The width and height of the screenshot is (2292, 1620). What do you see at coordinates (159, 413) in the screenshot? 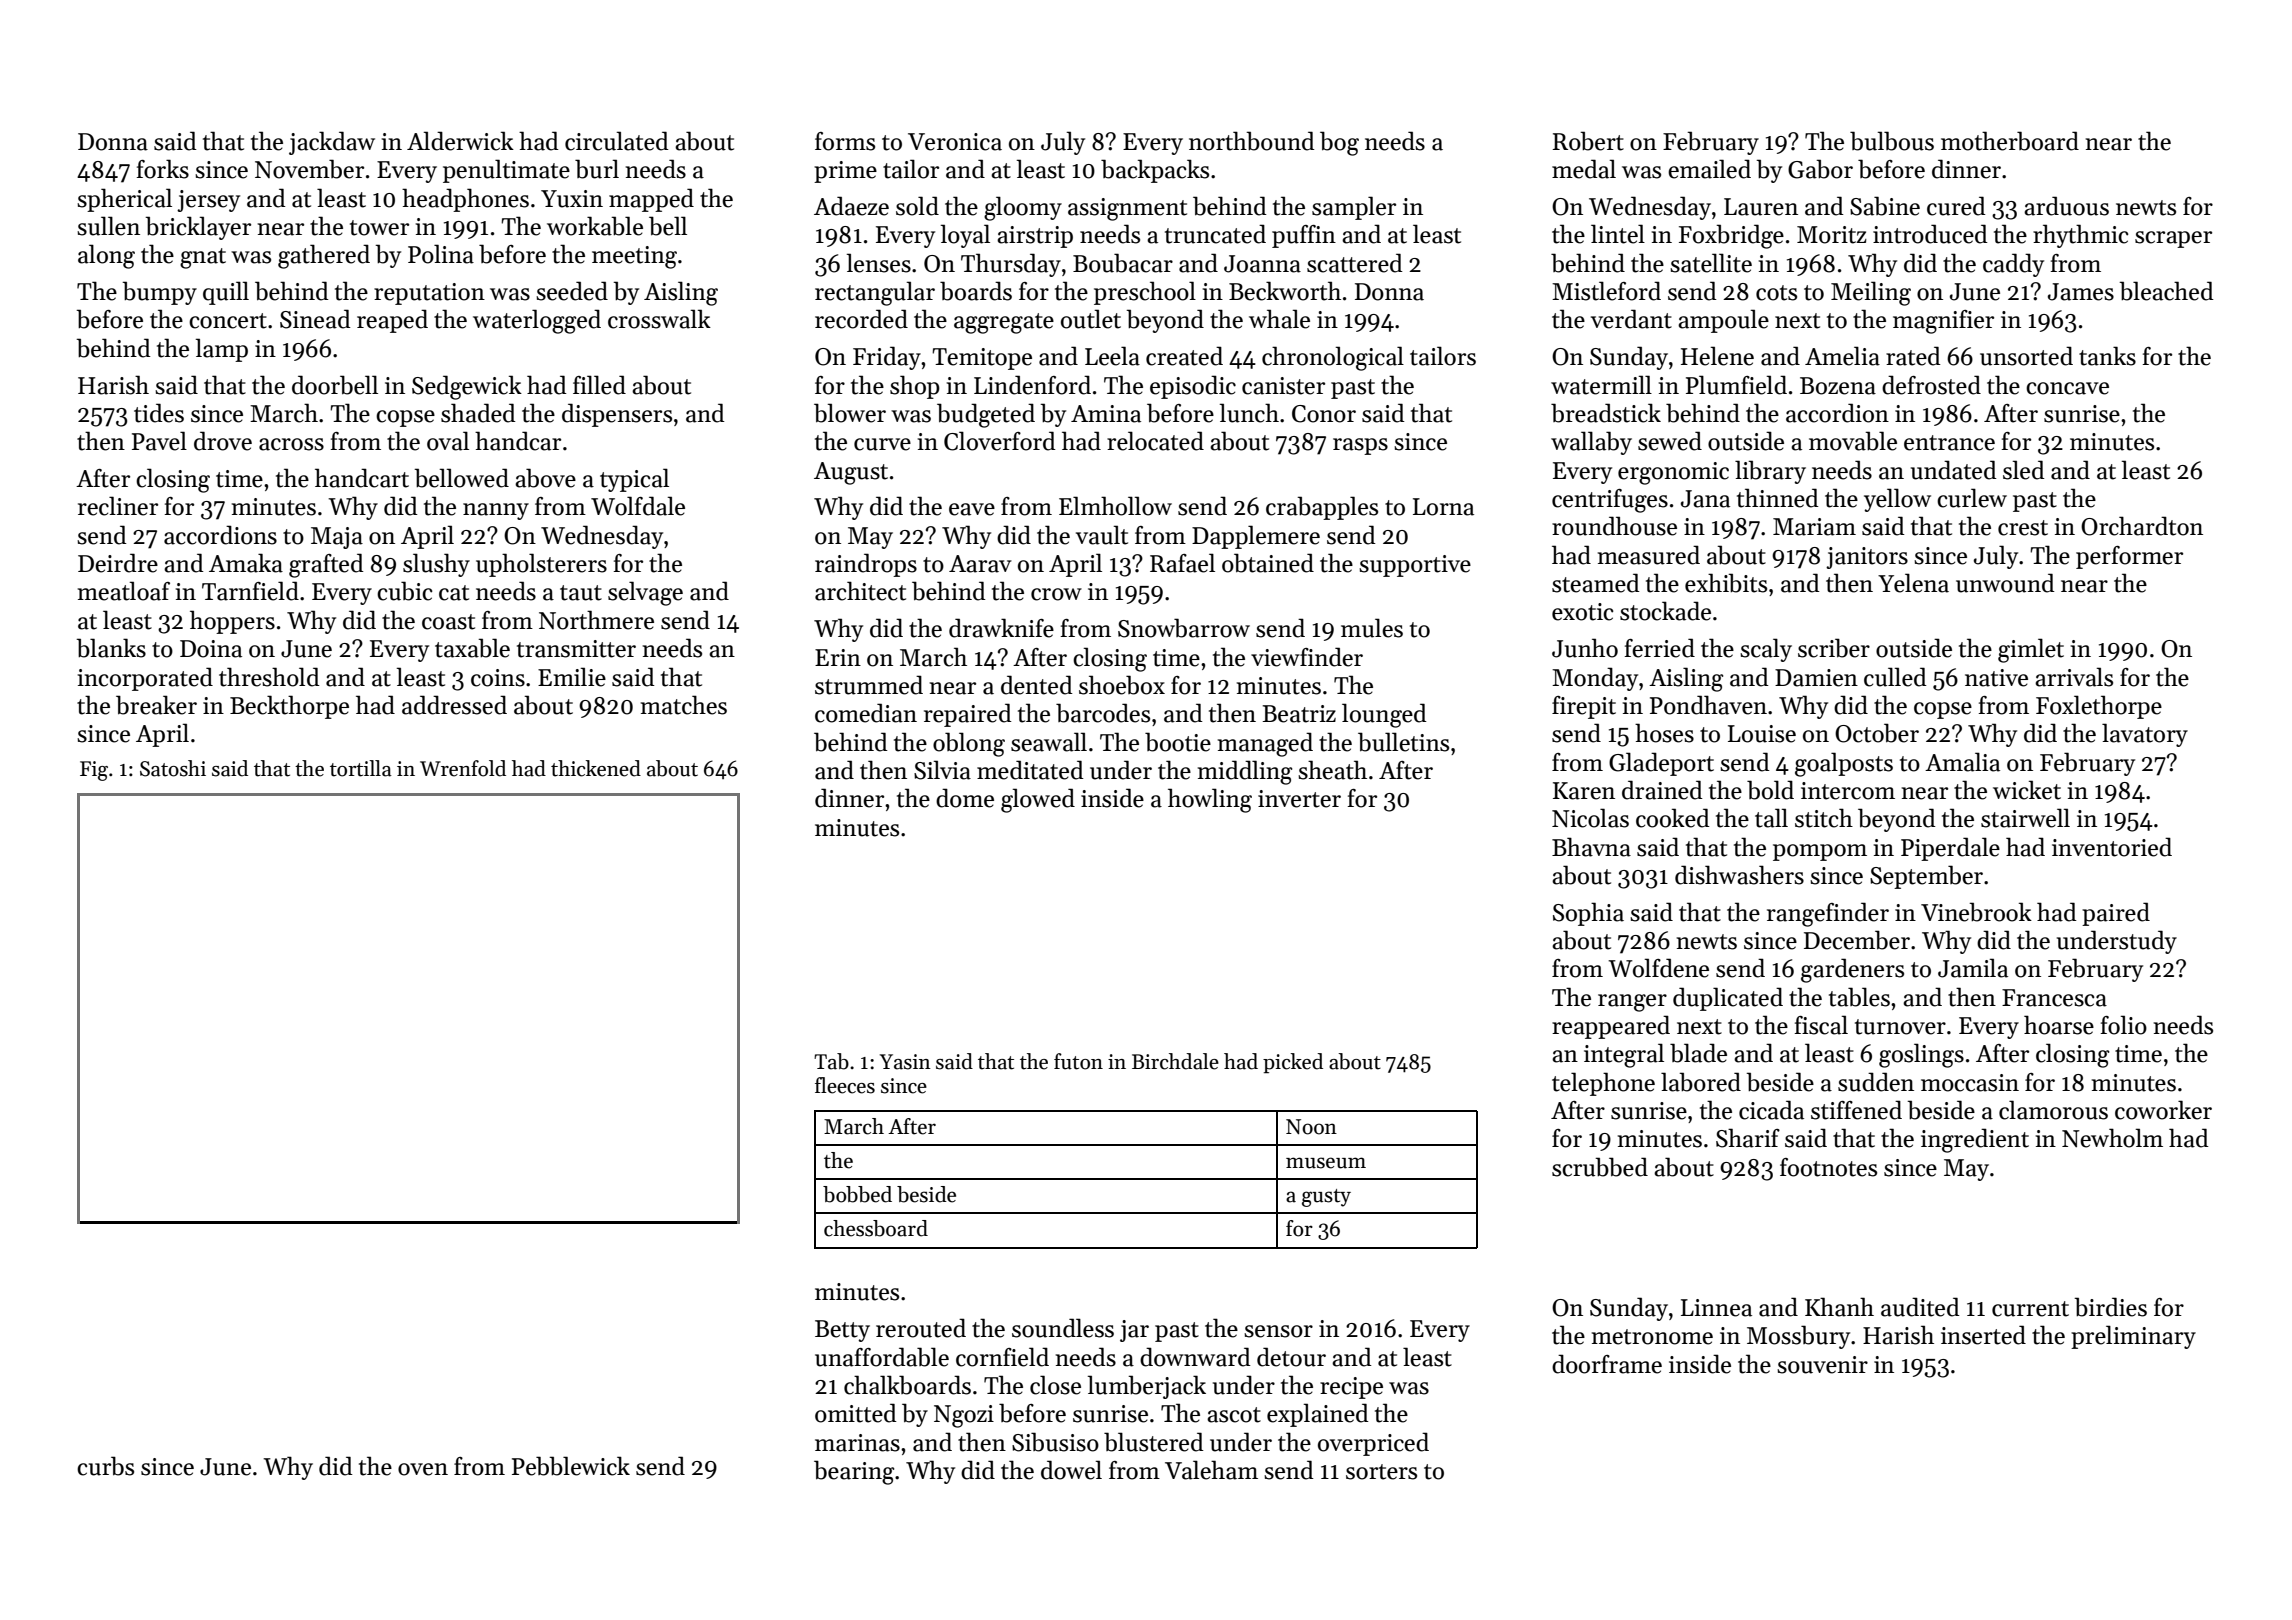
I see `tides` at bounding box center [159, 413].
